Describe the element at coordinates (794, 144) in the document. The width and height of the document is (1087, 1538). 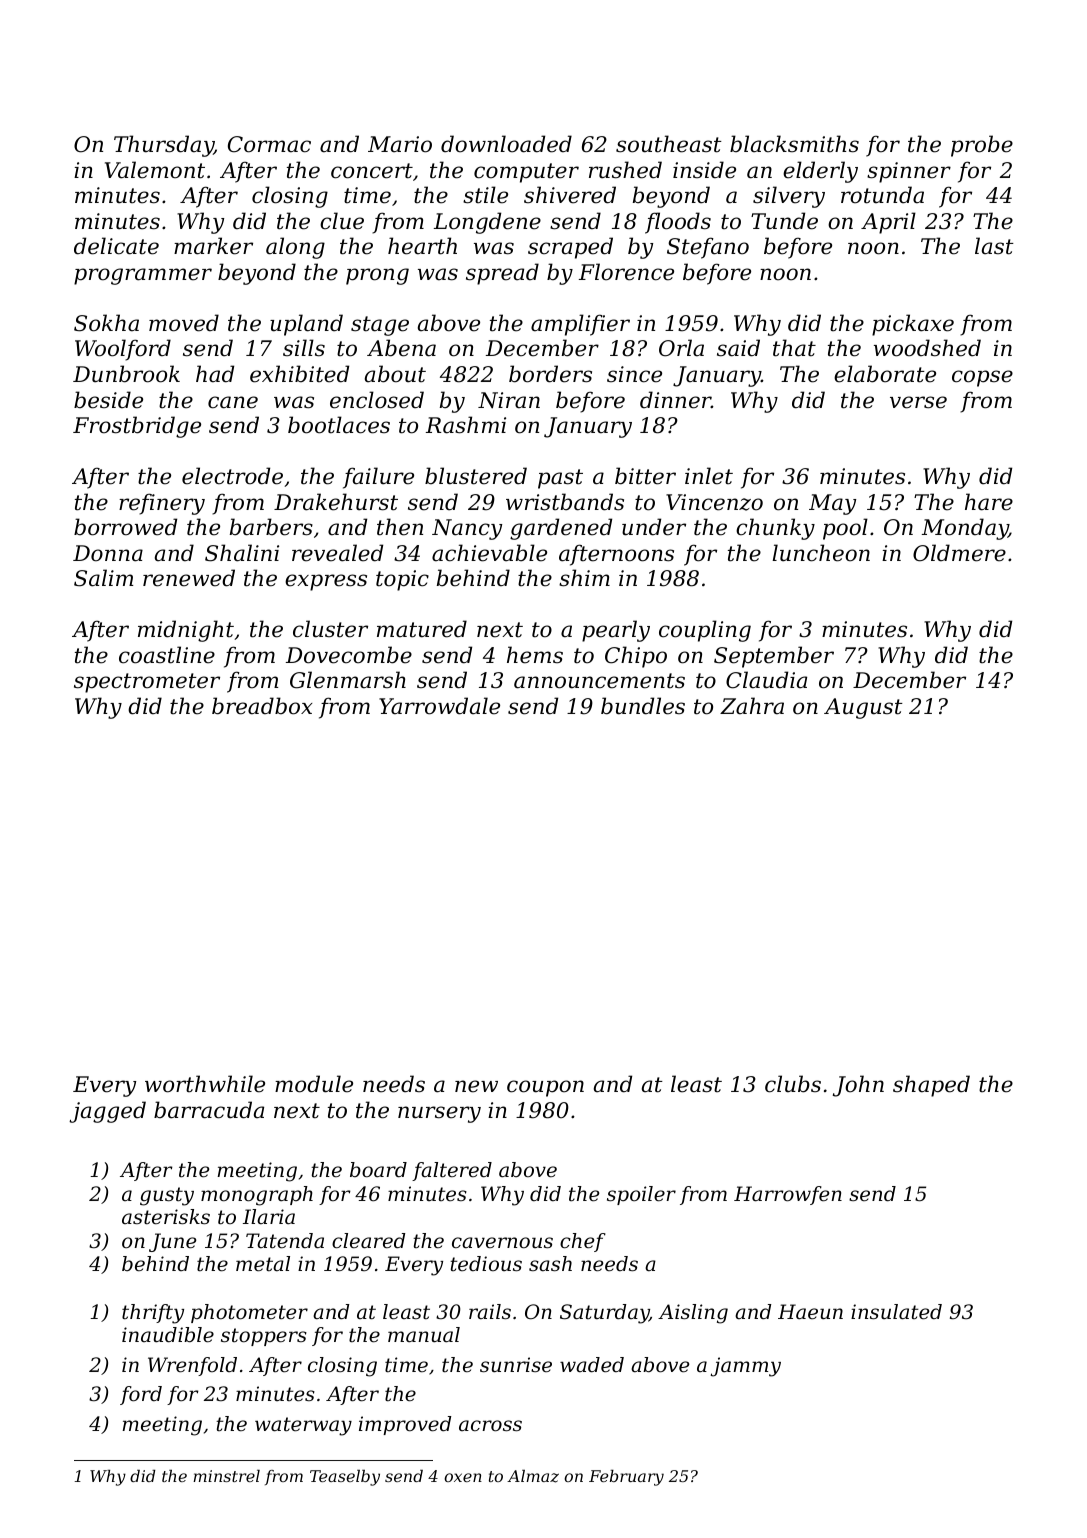
I see `blacksmiths` at that location.
